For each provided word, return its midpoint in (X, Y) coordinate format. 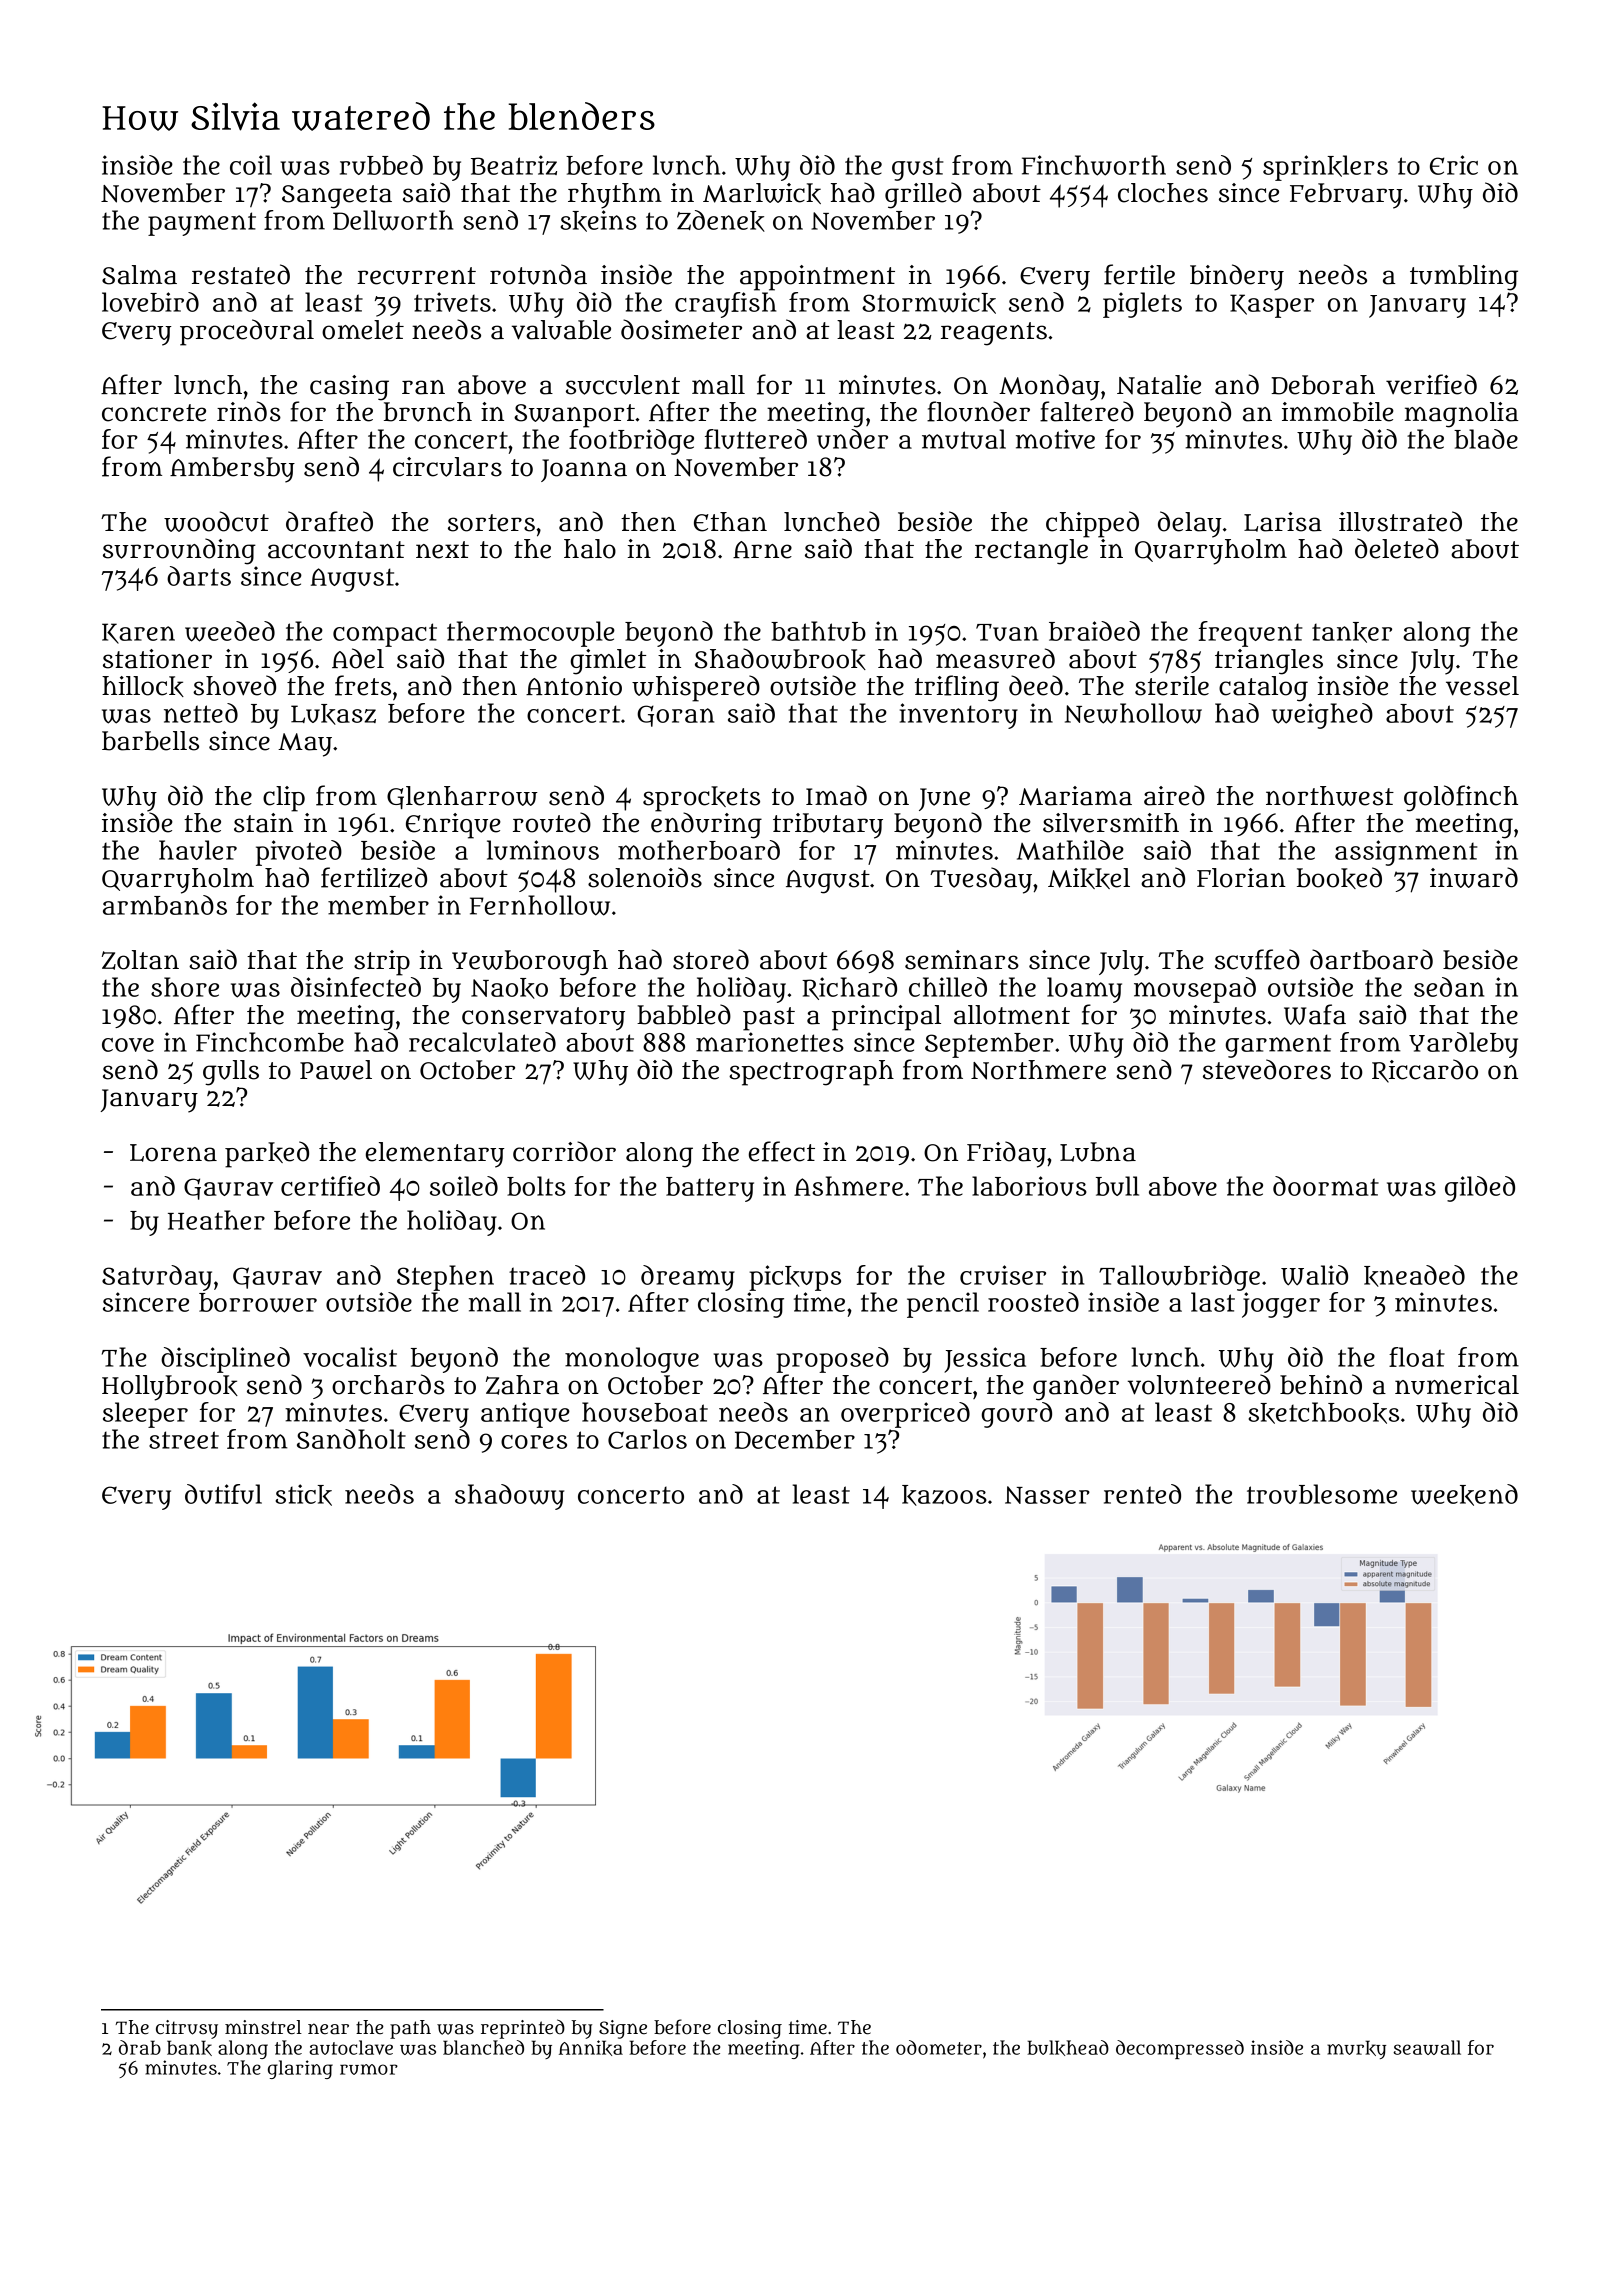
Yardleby (1463, 1045)
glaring (300, 2069)
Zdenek (721, 221)
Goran (675, 716)
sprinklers (1325, 168)
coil (251, 165)
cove (128, 1045)
